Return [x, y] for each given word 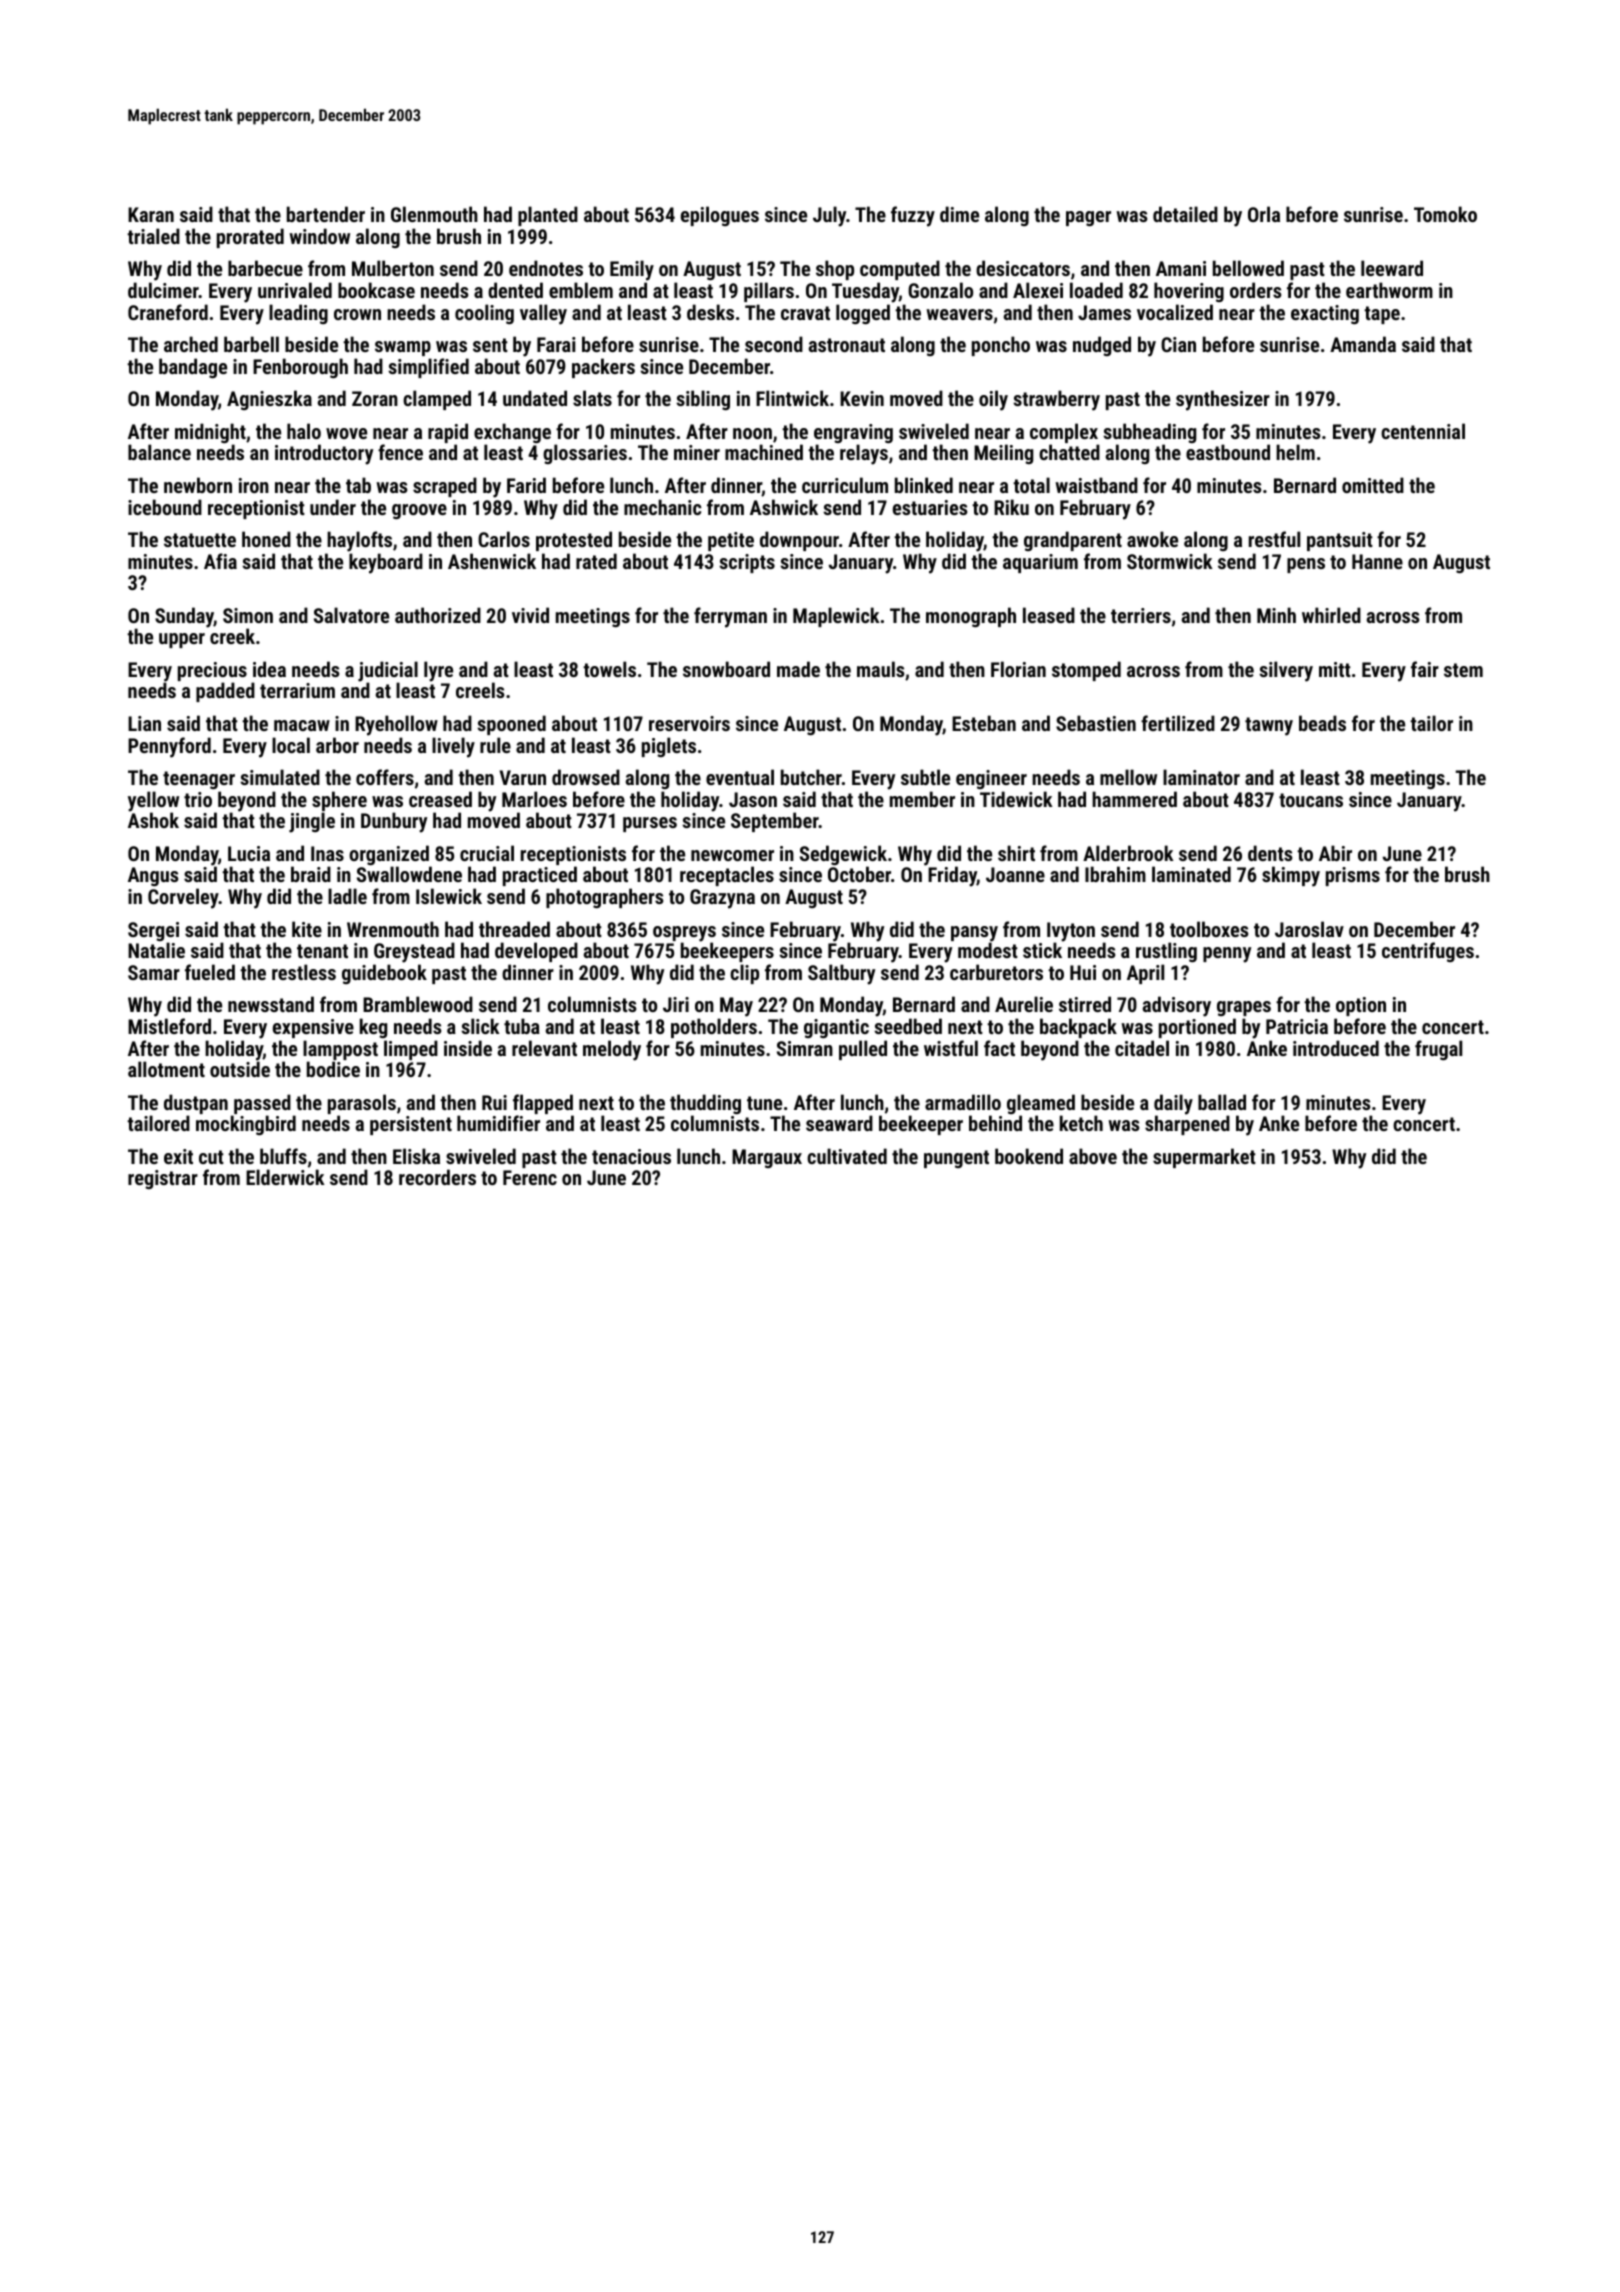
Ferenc [530, 1177]
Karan [151, 214]
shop [835, 270]
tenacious [631, 1156]
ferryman [730, 617]
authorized [438, 615]
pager [1088, 218]
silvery [1286, 671]
